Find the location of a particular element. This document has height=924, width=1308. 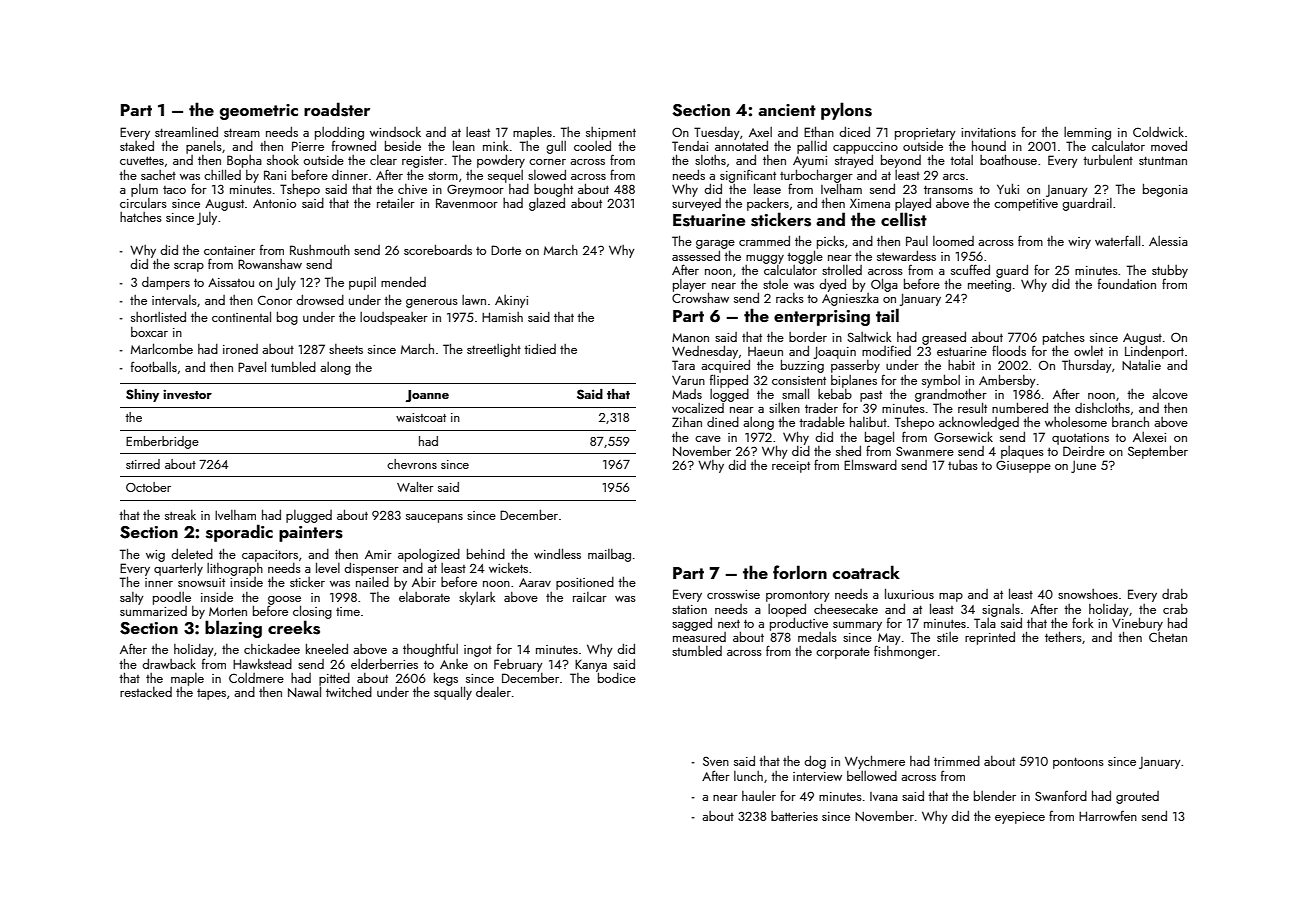

tapes is located at coordinates (211, 694).
